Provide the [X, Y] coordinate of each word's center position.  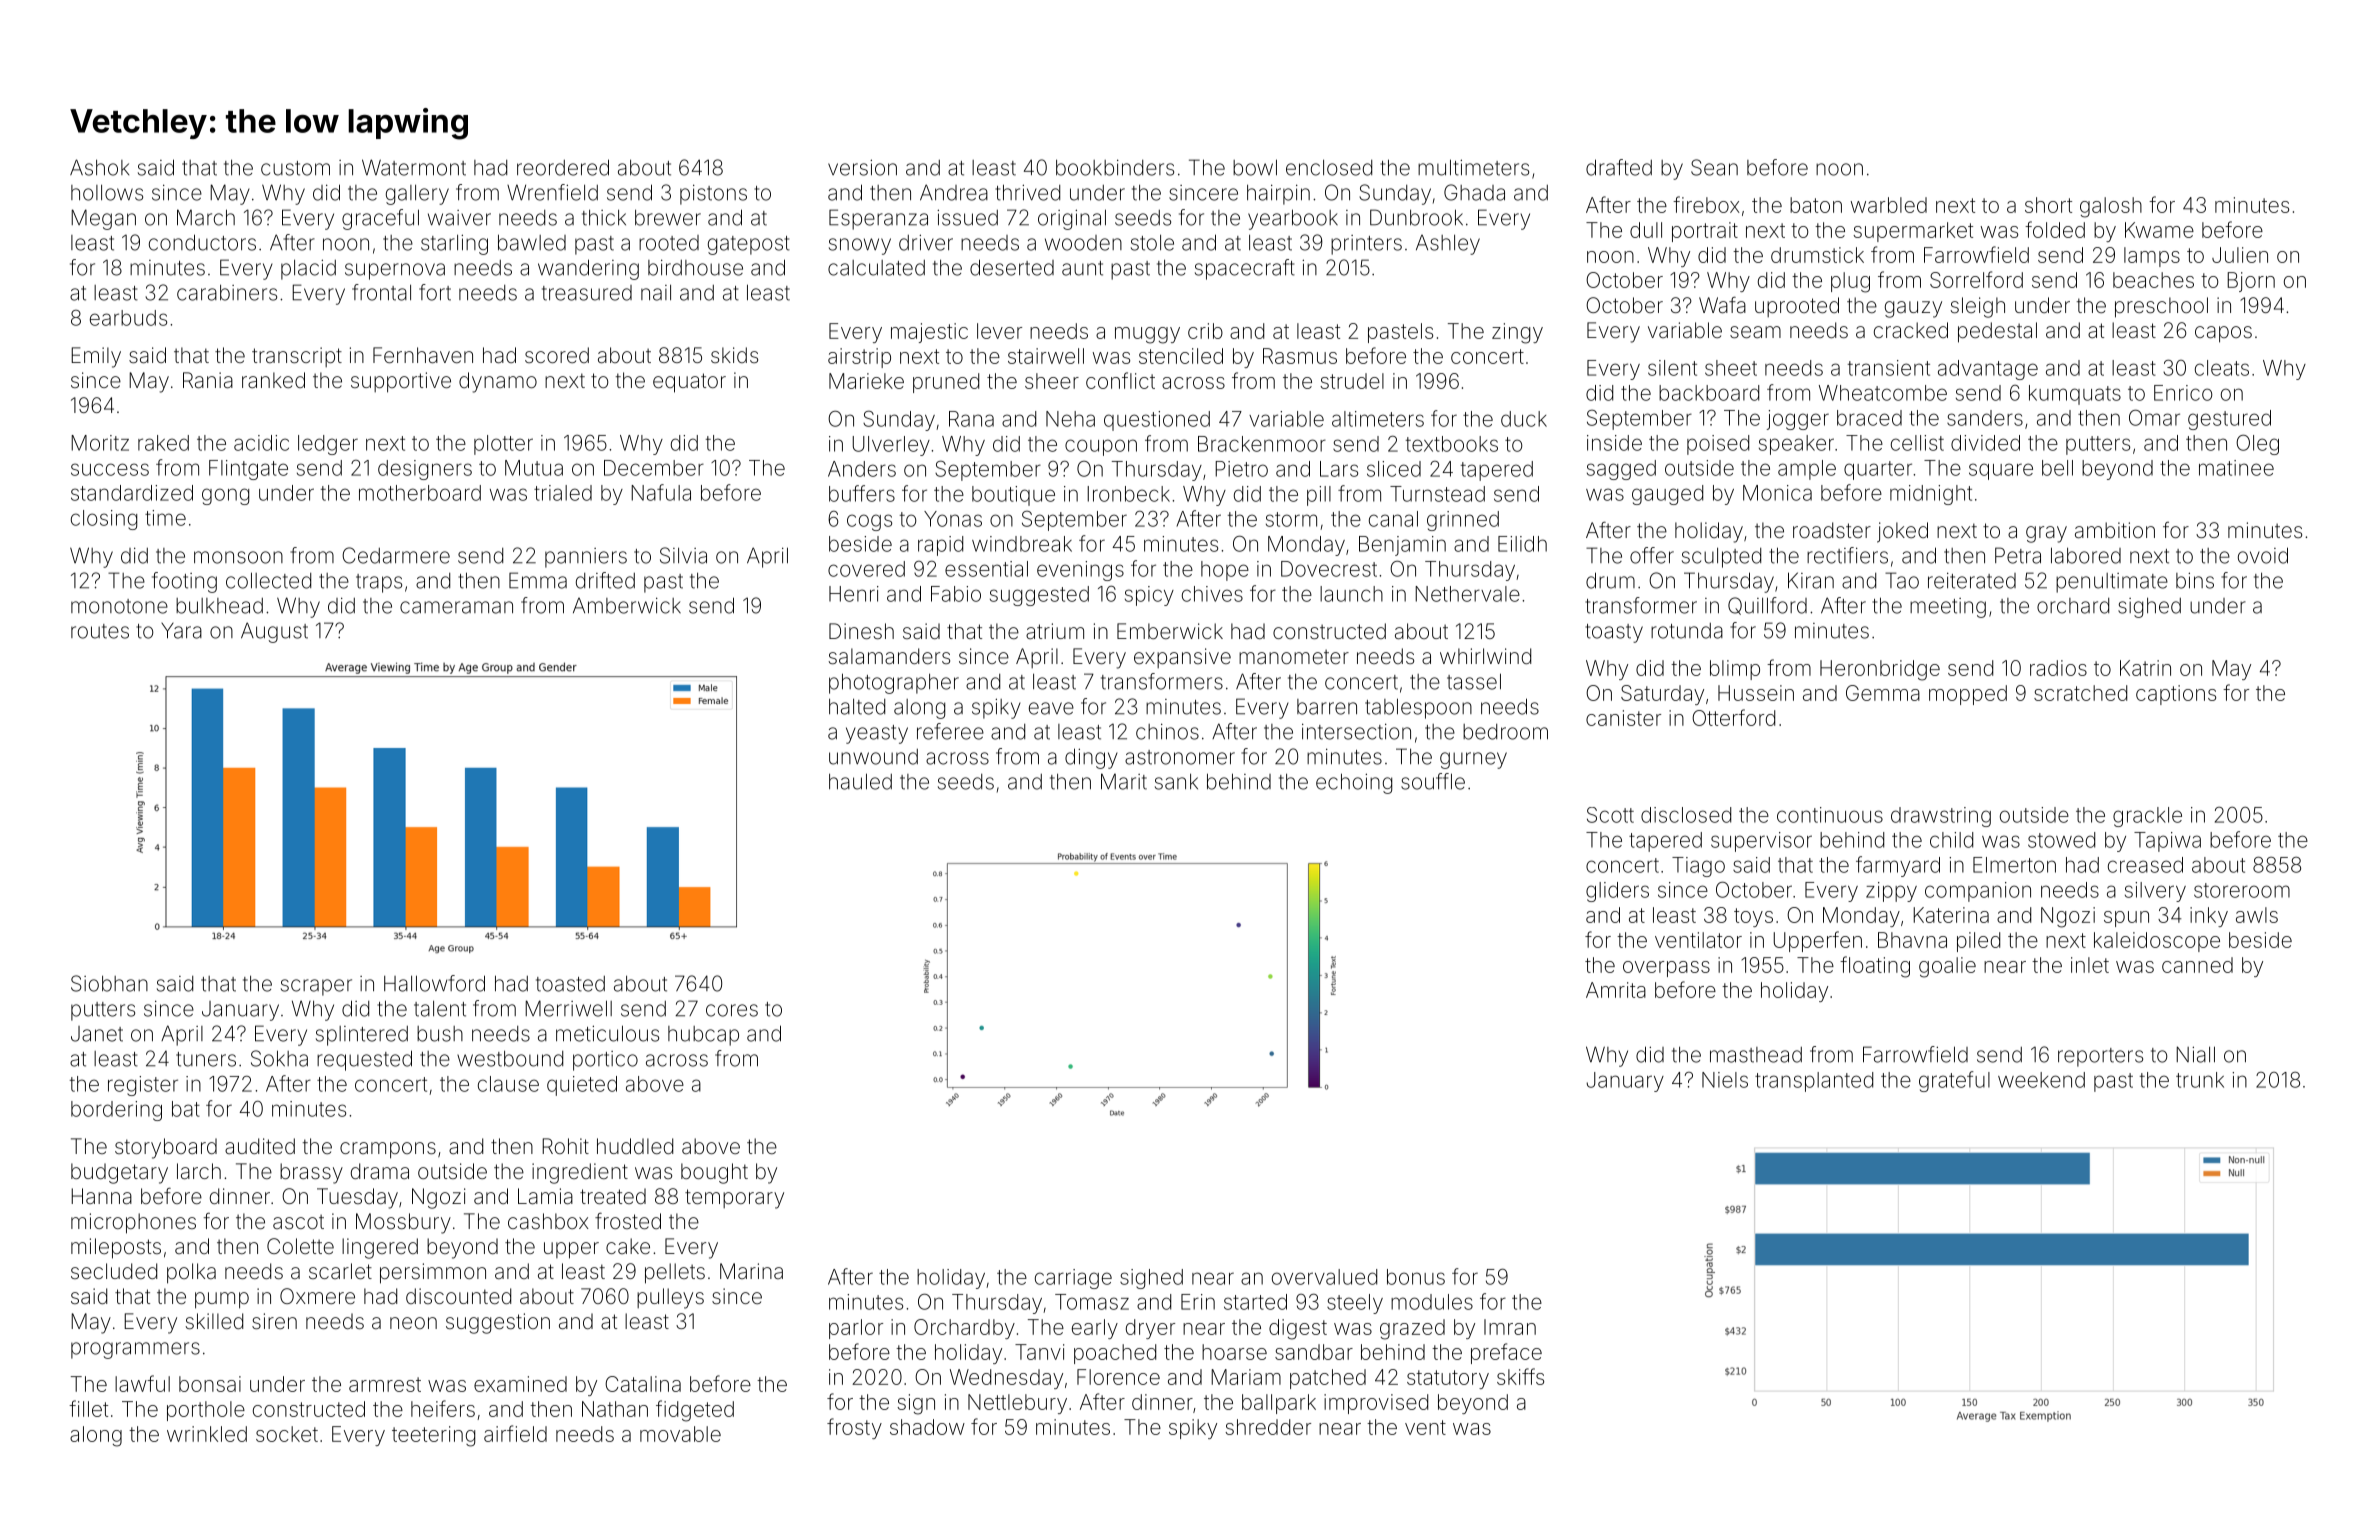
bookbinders [1115, 167]
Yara [181, 631]
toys [1753, 917]
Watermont [414, 167]
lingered [380, 1248]
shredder [1268, 1427]
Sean [1714, 167]
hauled [860, 781]
